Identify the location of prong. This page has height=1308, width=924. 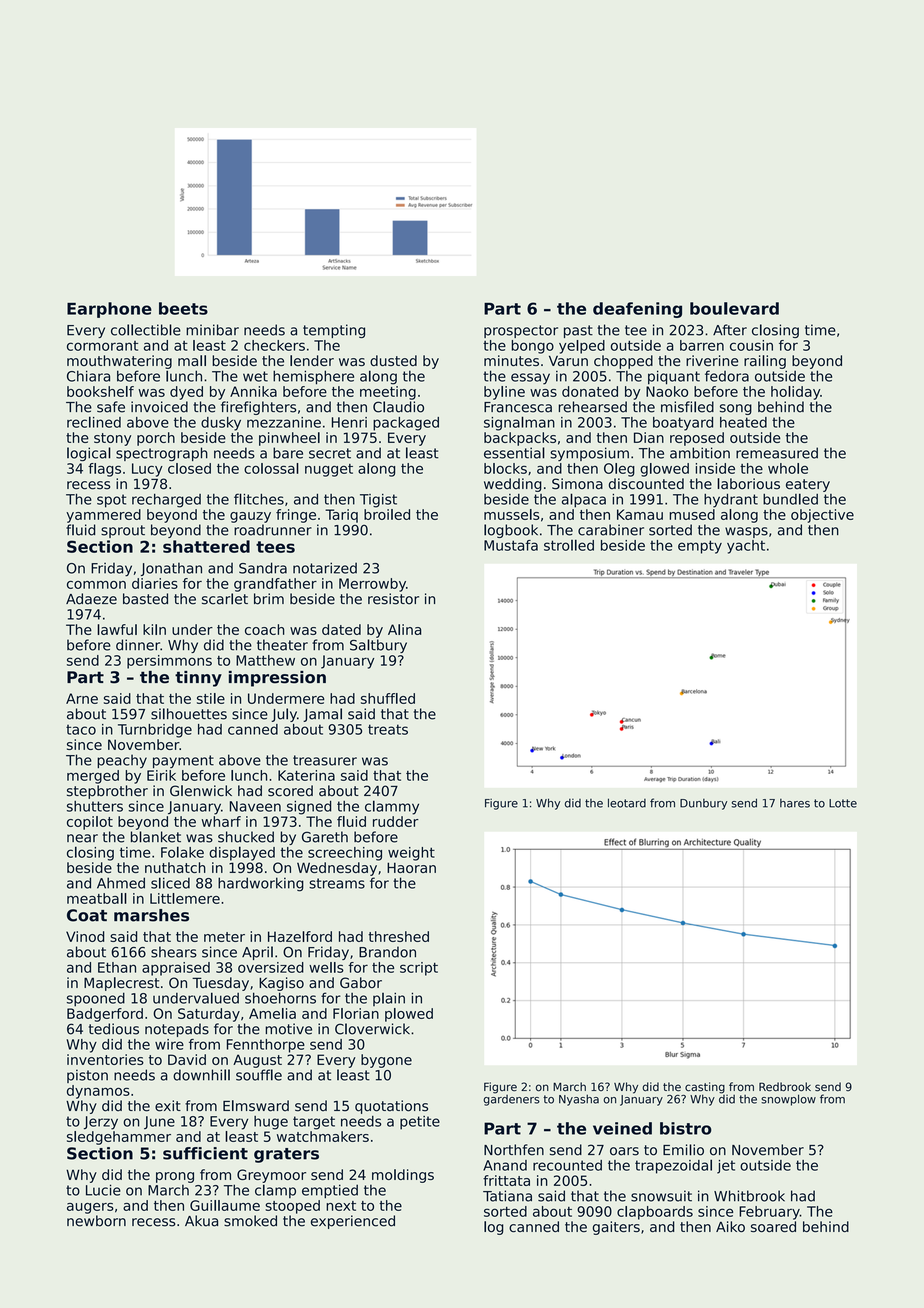
(175, 1177).
